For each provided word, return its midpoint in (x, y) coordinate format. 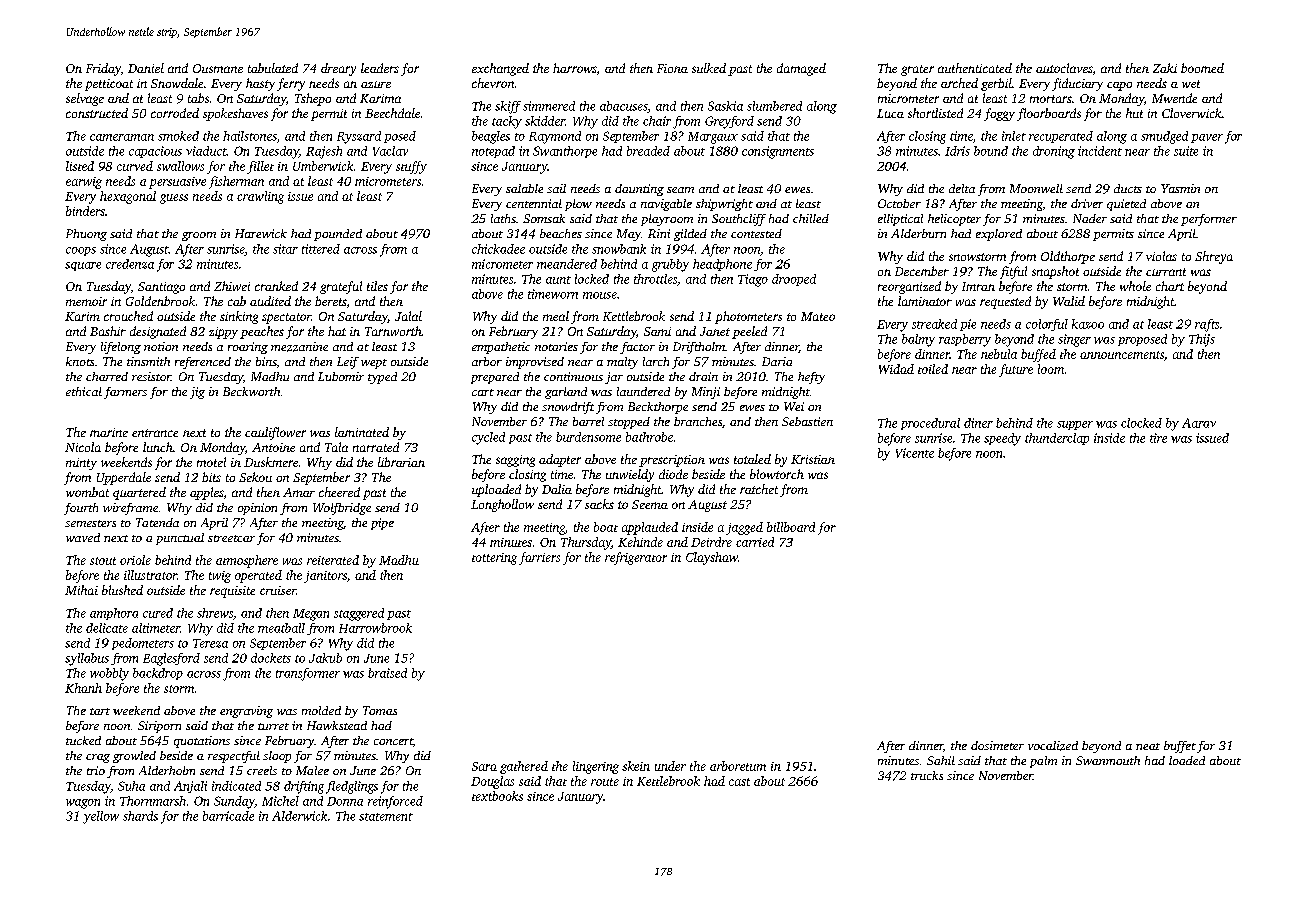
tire (1158, 438)
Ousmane (218, 68)
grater (917, 70)
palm (1043, 762)
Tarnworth (393, 331)
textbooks (497, 796)
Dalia (557, 489)
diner (978, 423)
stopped (629, 423)
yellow (101, 817)
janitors (325, 577)
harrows (575, 68)
